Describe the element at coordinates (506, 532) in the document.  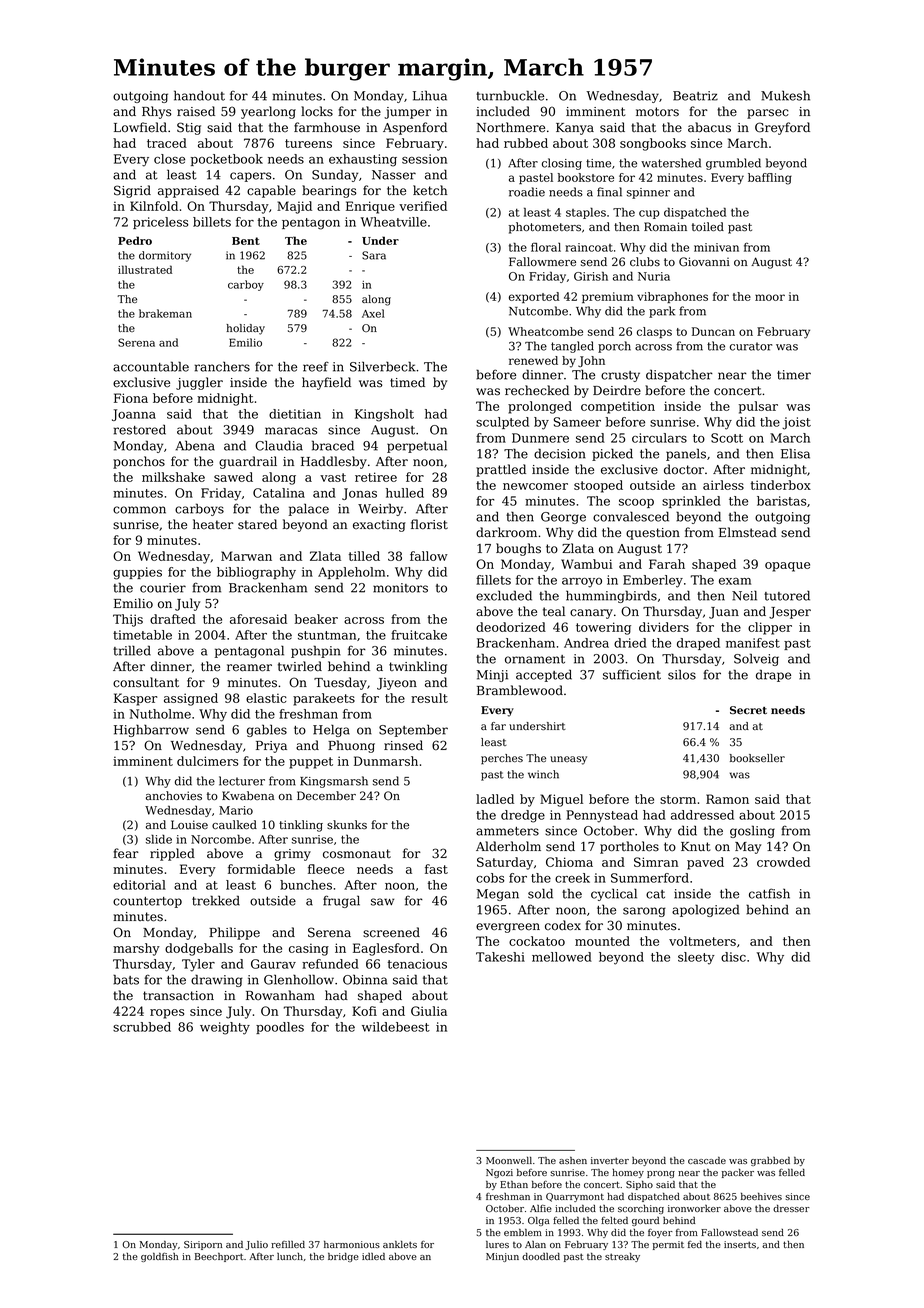
I see `darkroom` at that location.
